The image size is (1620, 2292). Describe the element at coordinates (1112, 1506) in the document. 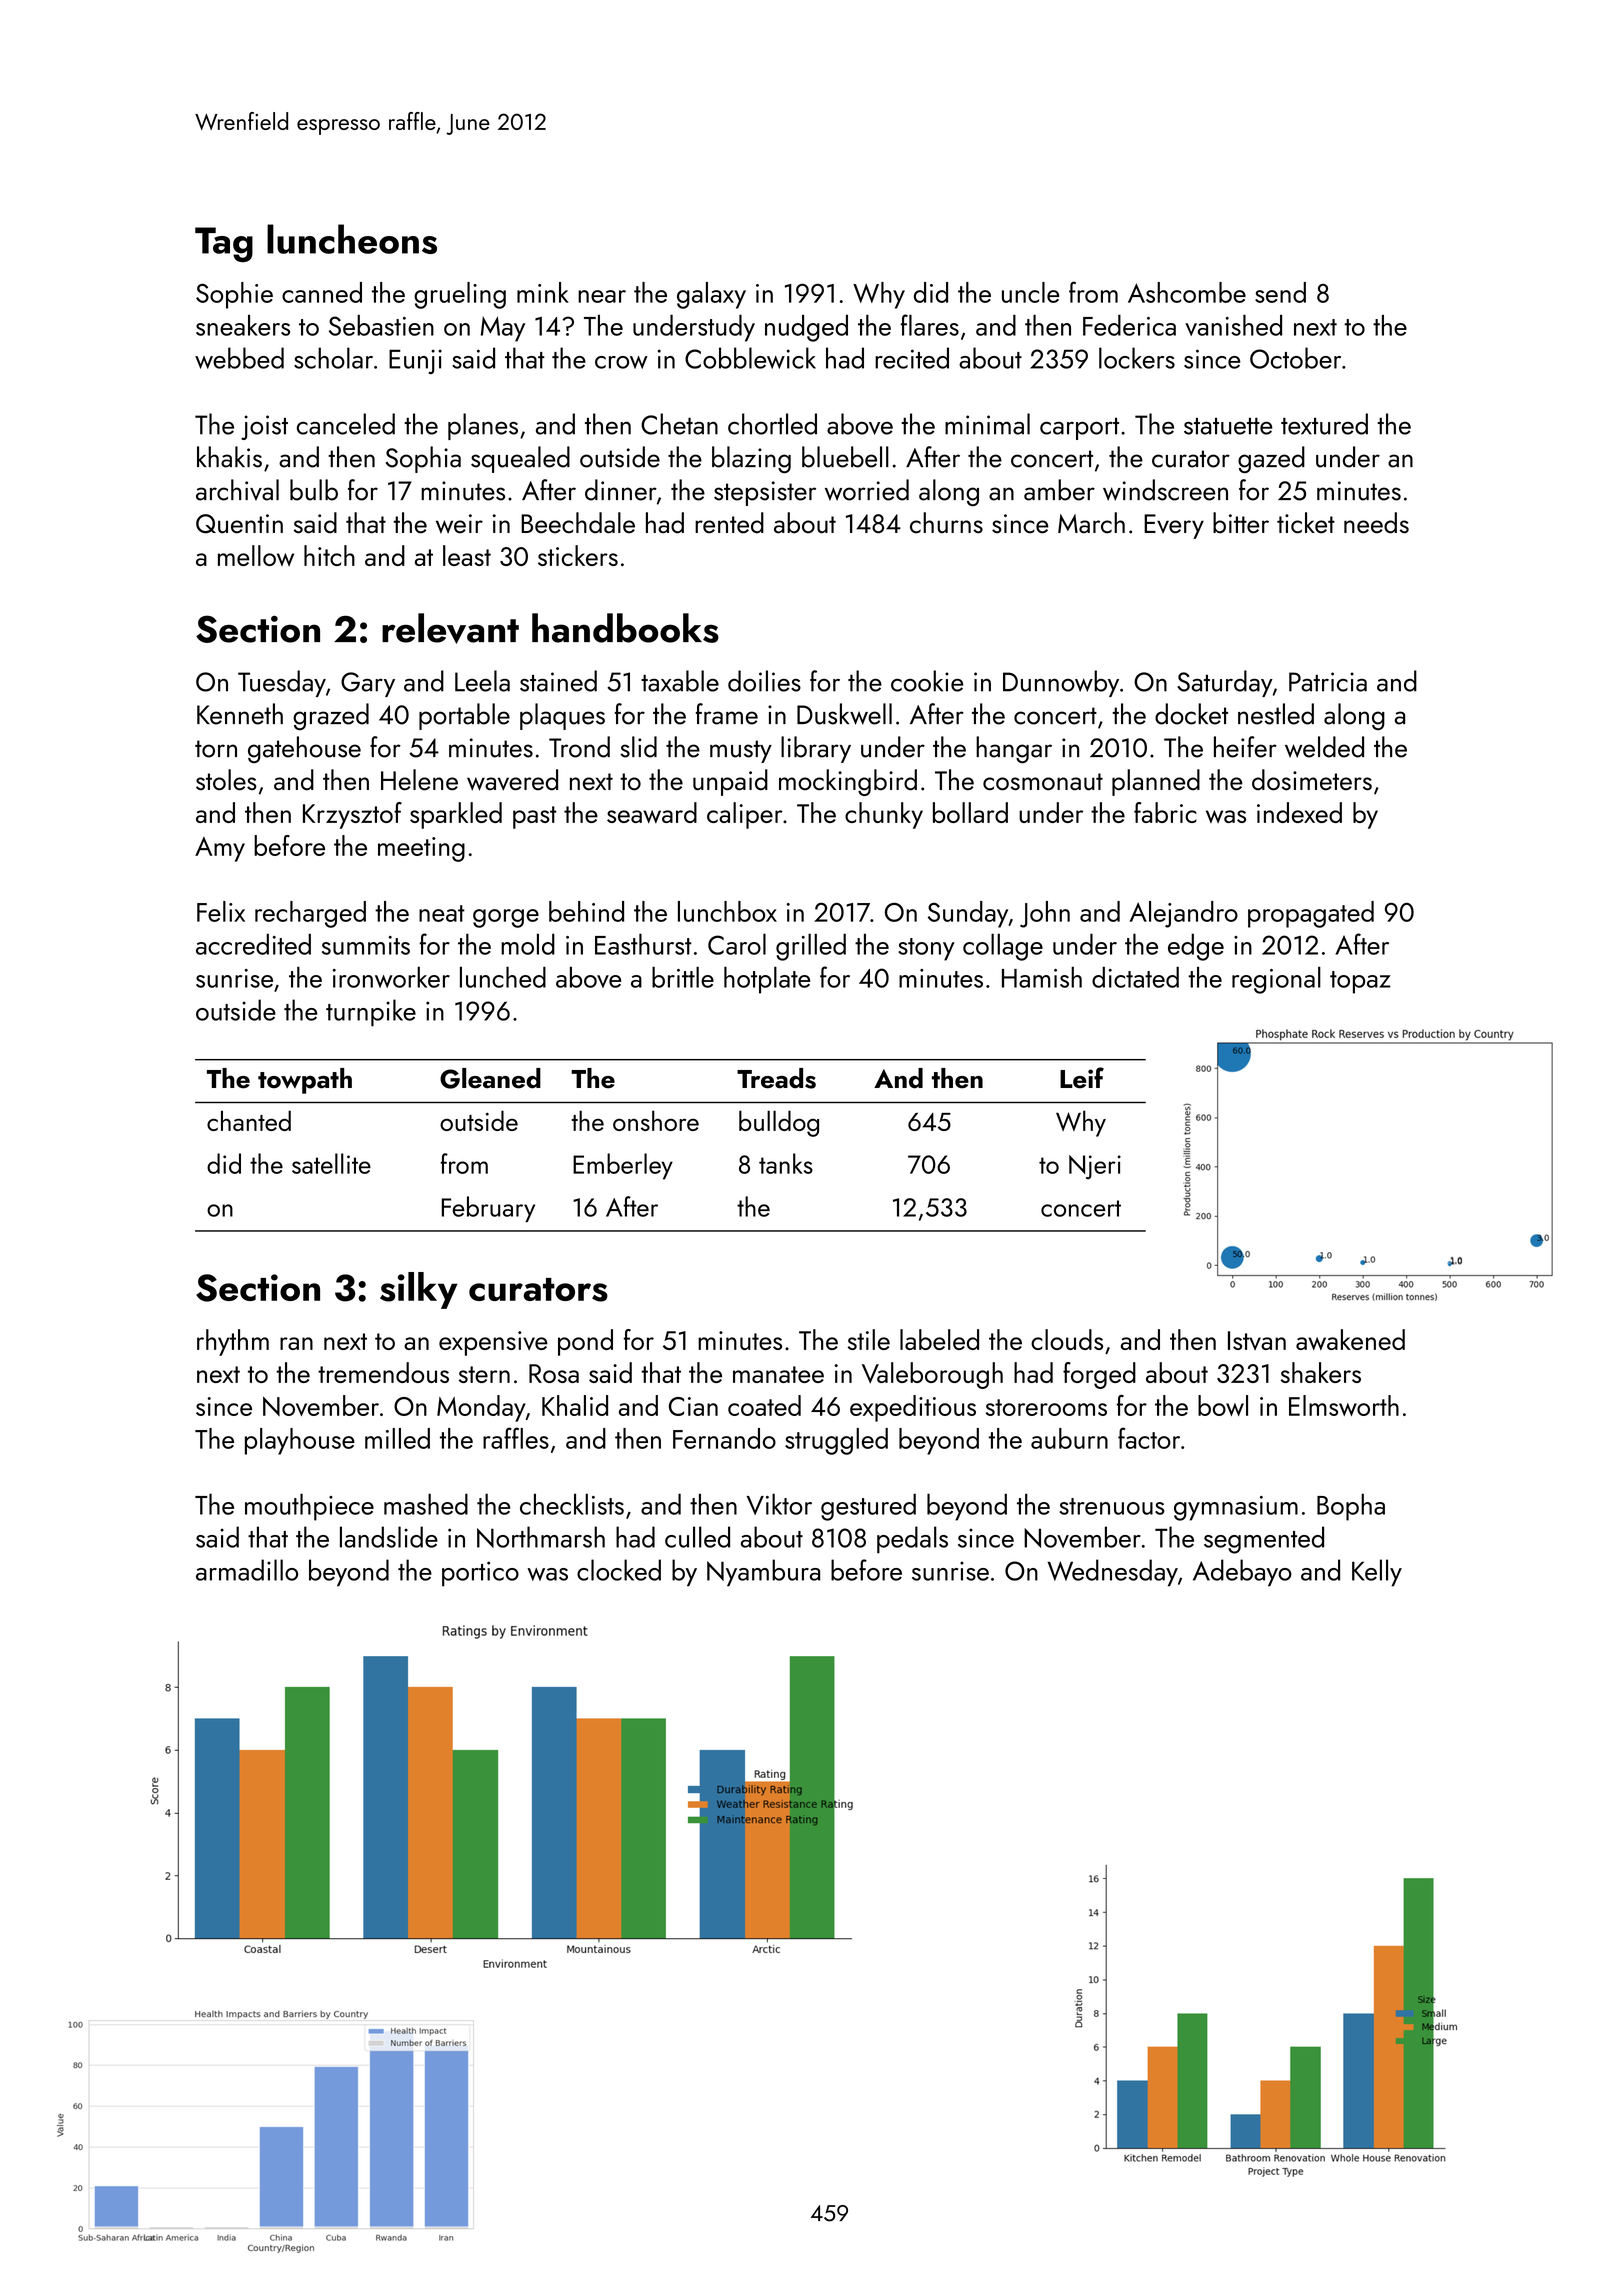

I see `strenuous` at that location.
